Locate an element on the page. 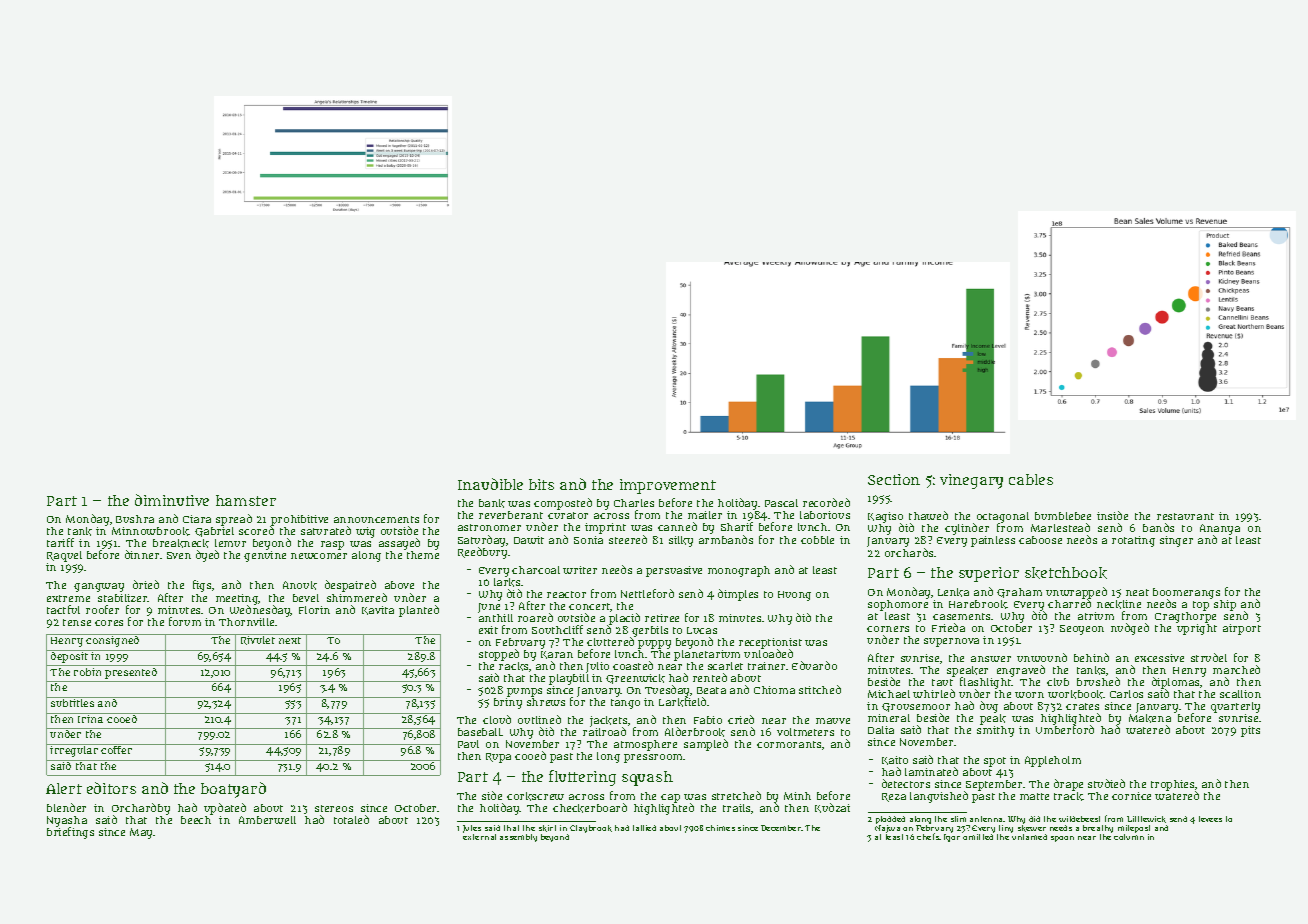  beech is located at coordinates (196, 820).
